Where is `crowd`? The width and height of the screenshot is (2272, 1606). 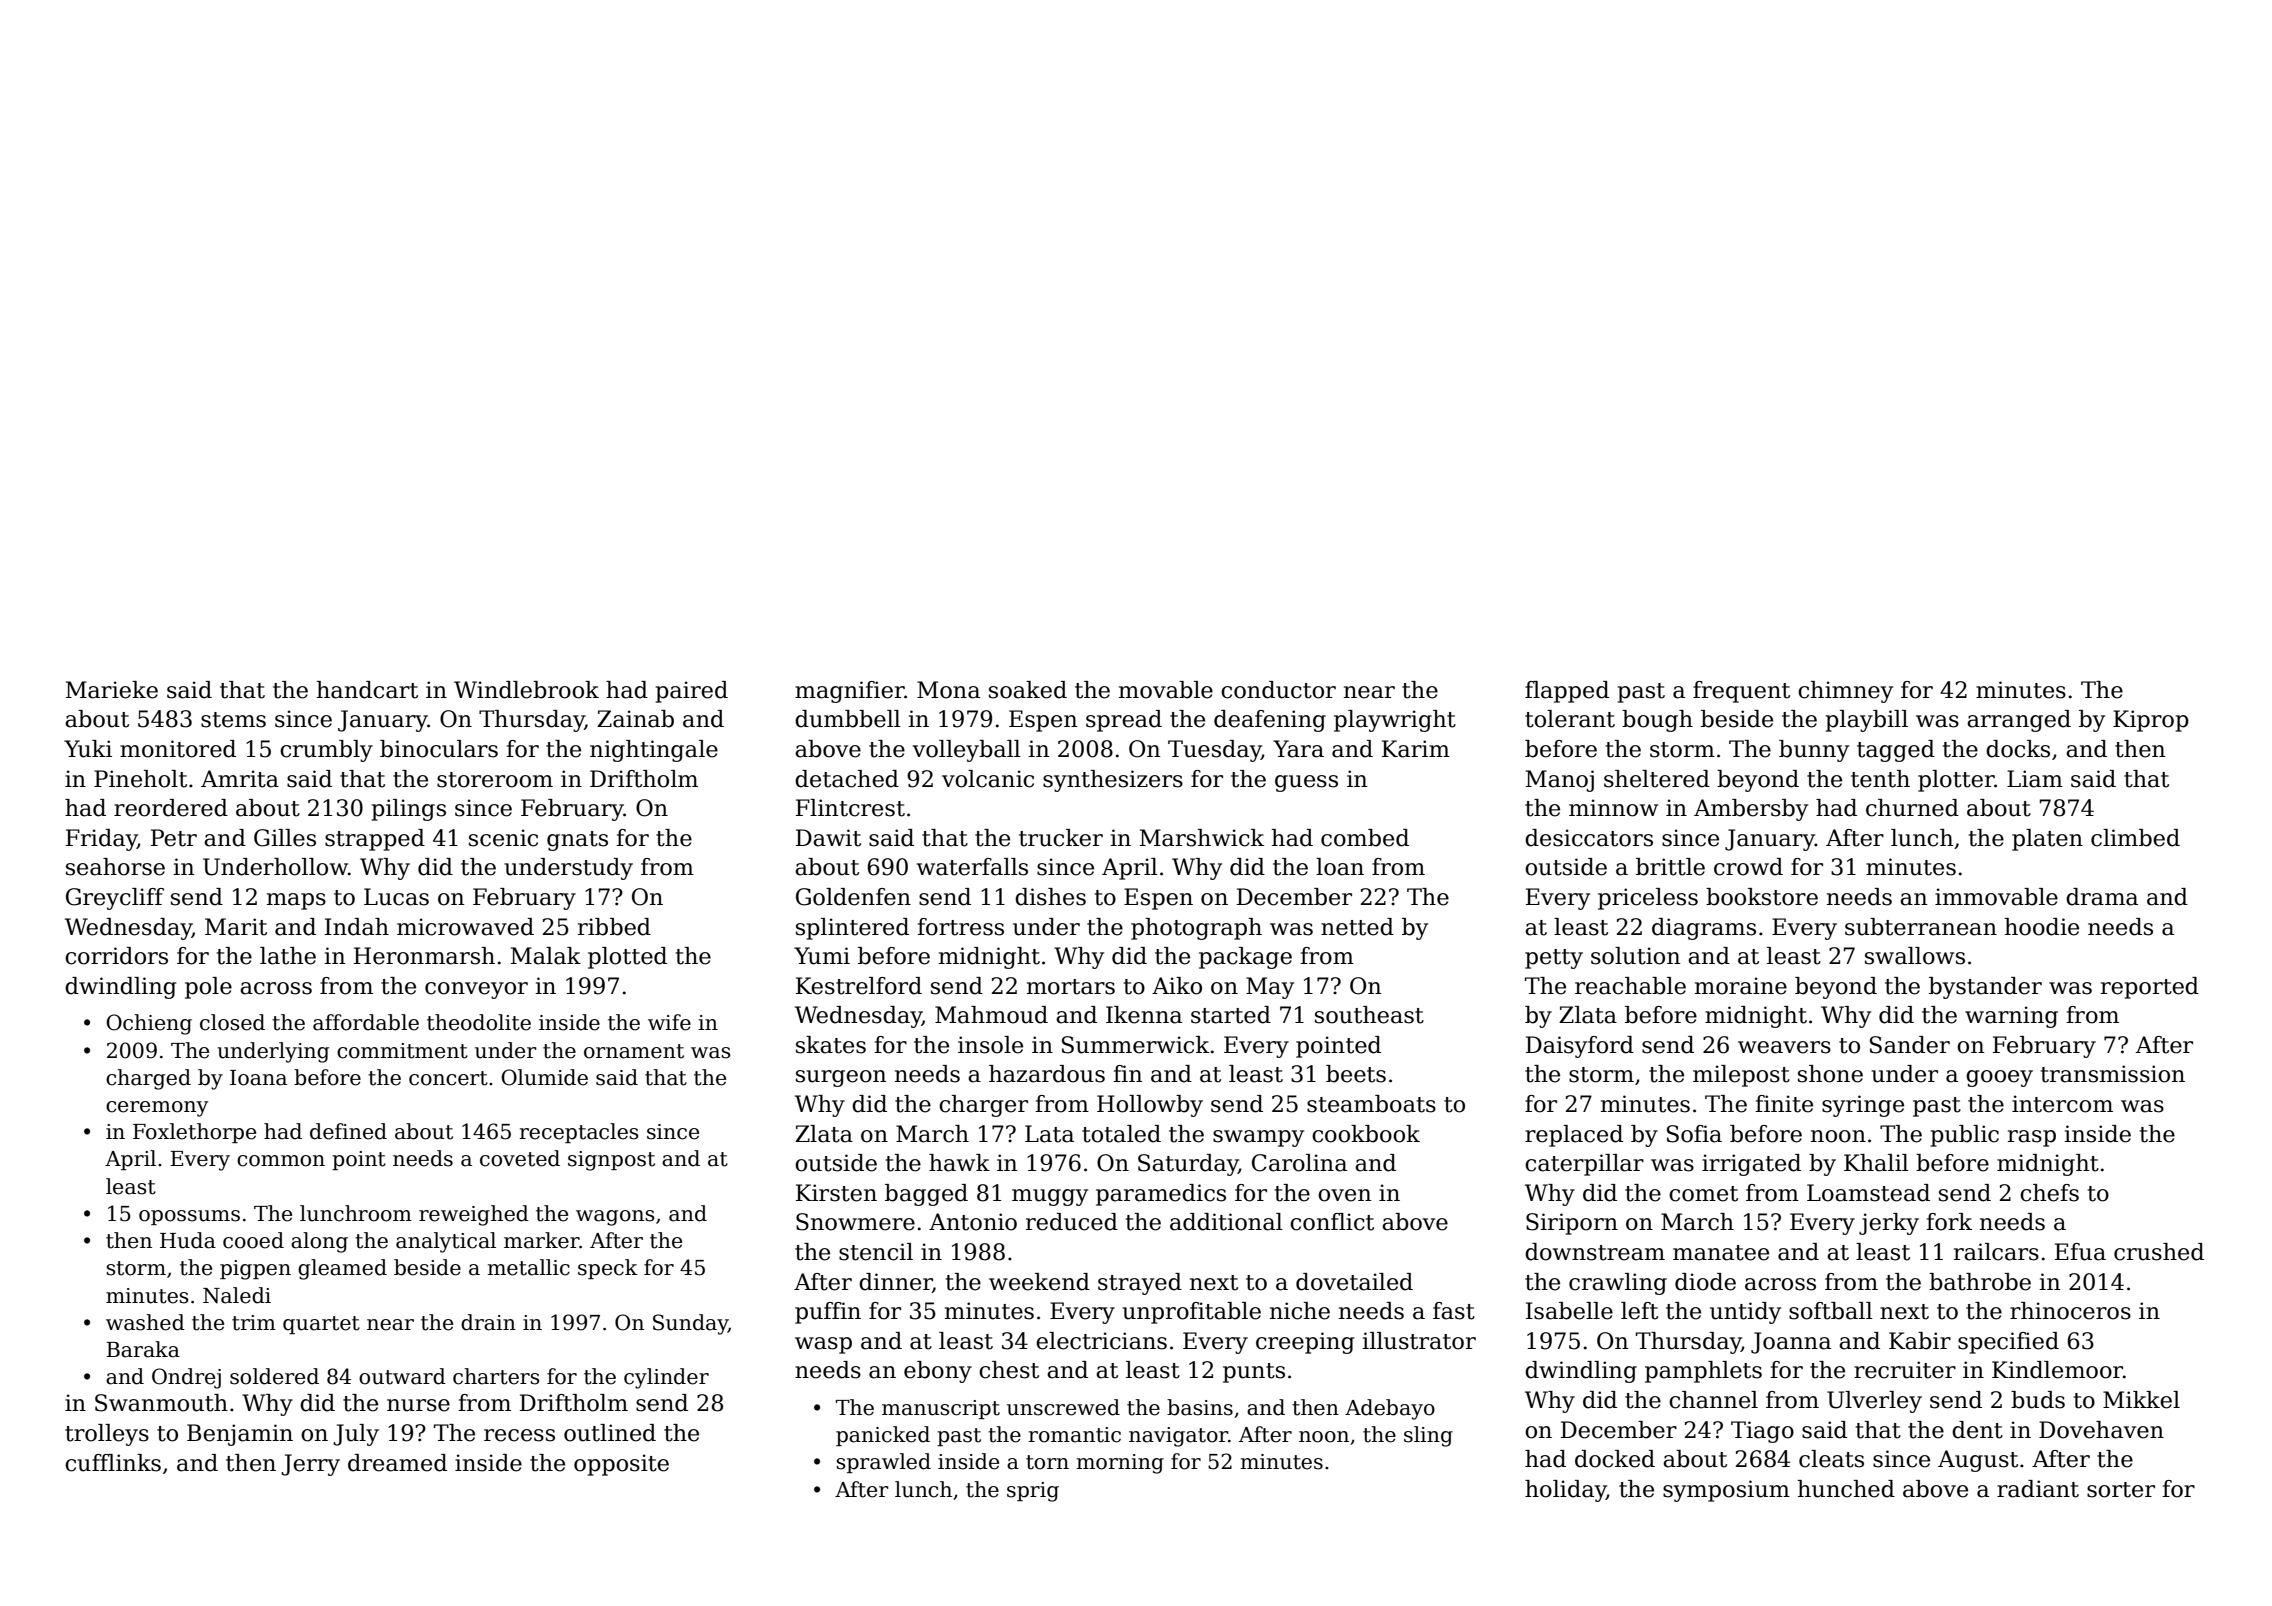
crowd is located at coordinates (1748, 867).
